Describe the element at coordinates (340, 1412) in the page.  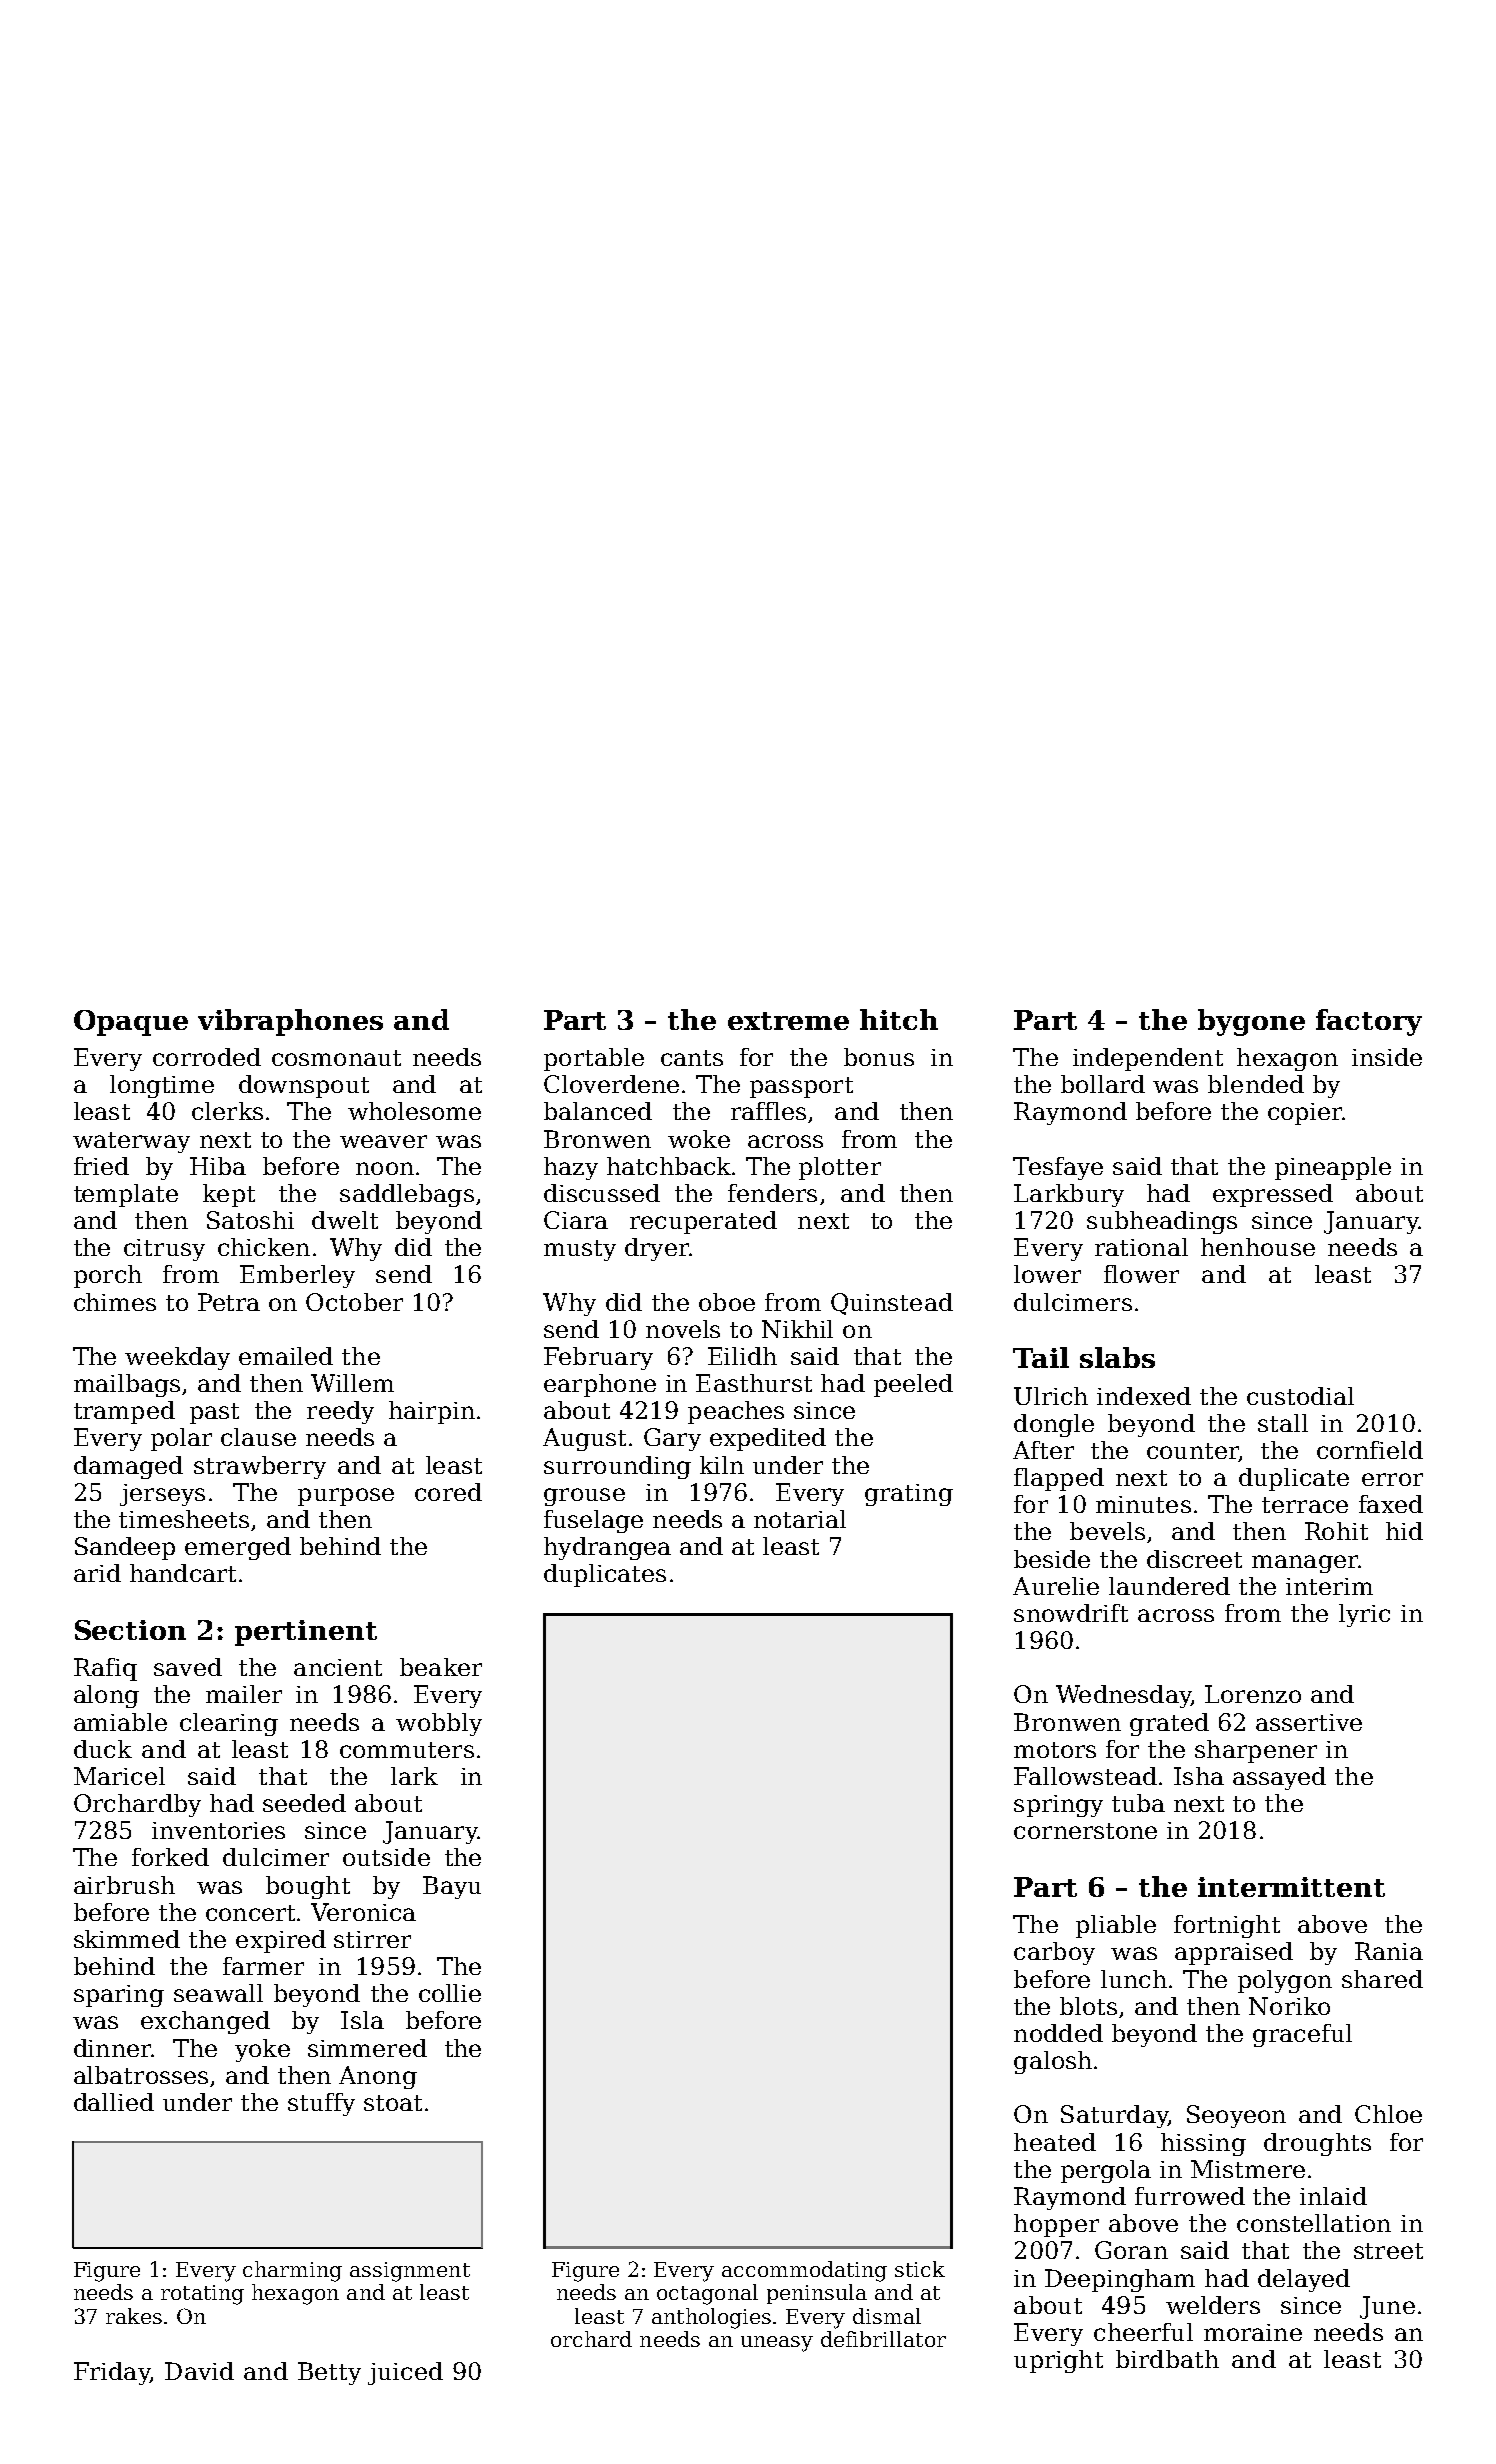
I see `reedy` at that location.
